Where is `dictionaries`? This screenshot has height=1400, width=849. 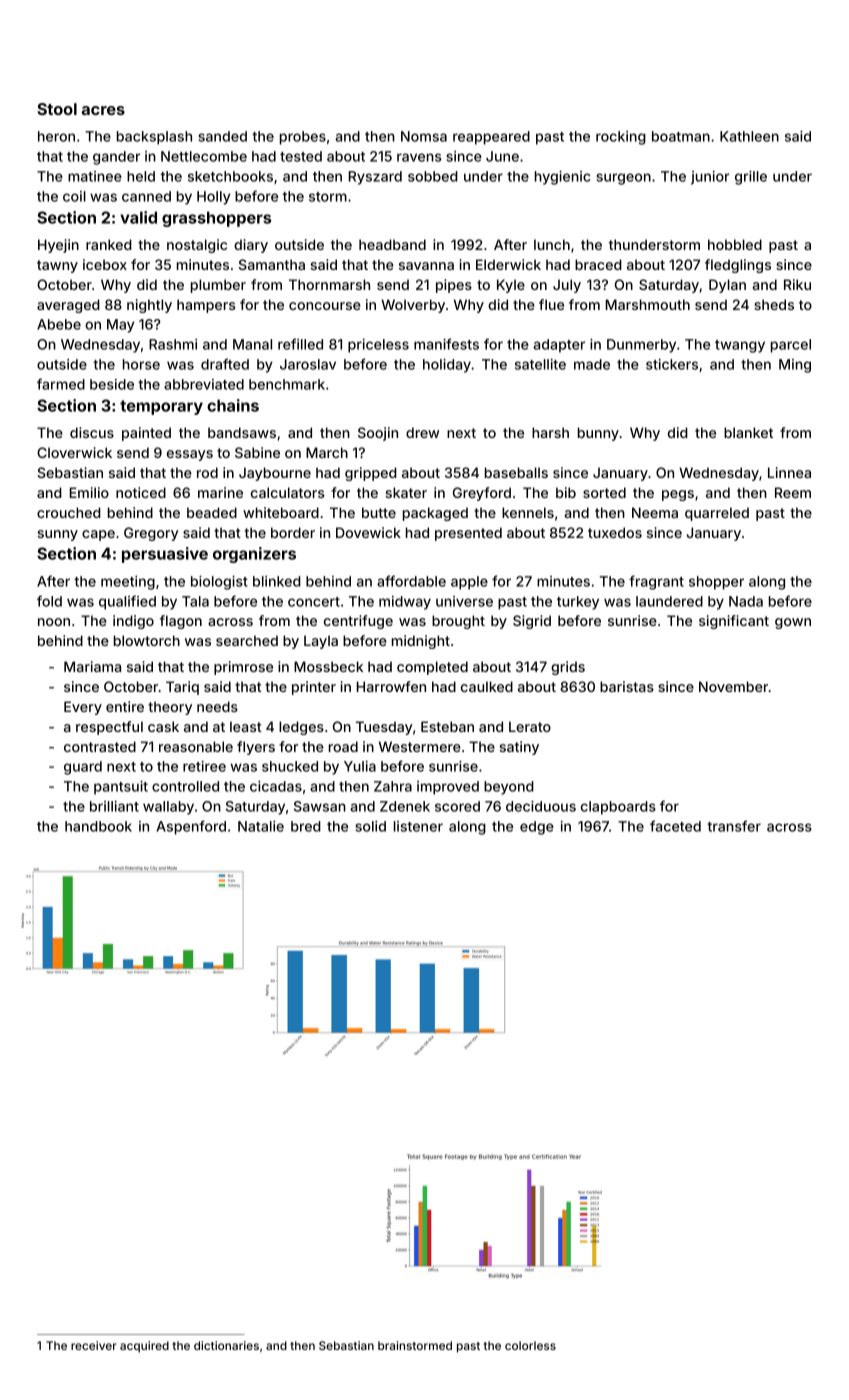 dictionaries is located at coordinates (226, 1345).
